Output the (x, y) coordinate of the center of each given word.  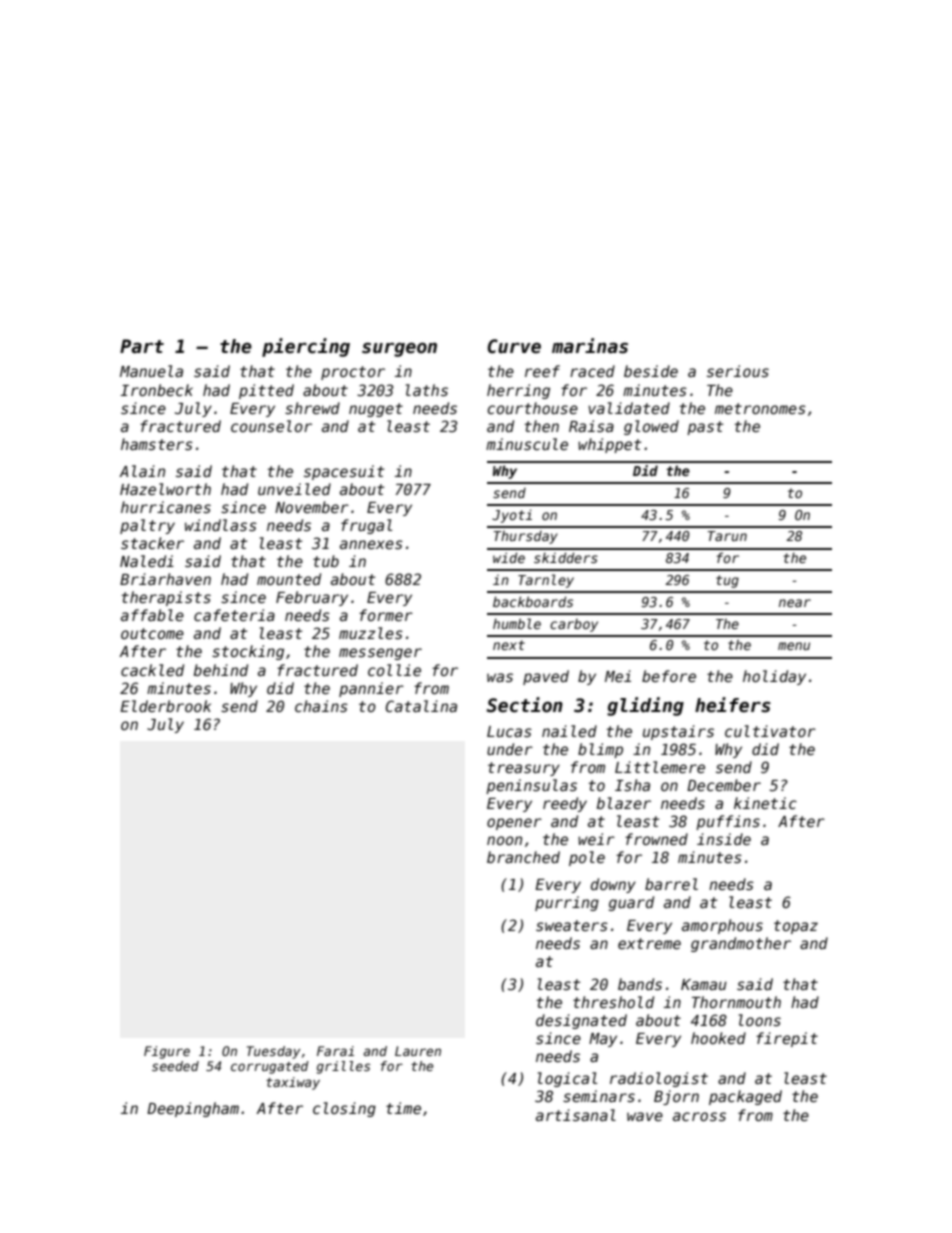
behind (221, 670)
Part (142, 346)
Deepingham (193, 1109)
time (403, 1108)
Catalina (421, 706)
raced (592, 371)
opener (514, 824)
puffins (728, 822)
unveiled (294, 489)
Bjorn (676, 1097)
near (795, 603)
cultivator (770, 731)
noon (504, 840)
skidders (566, 557)
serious (738, 371)
